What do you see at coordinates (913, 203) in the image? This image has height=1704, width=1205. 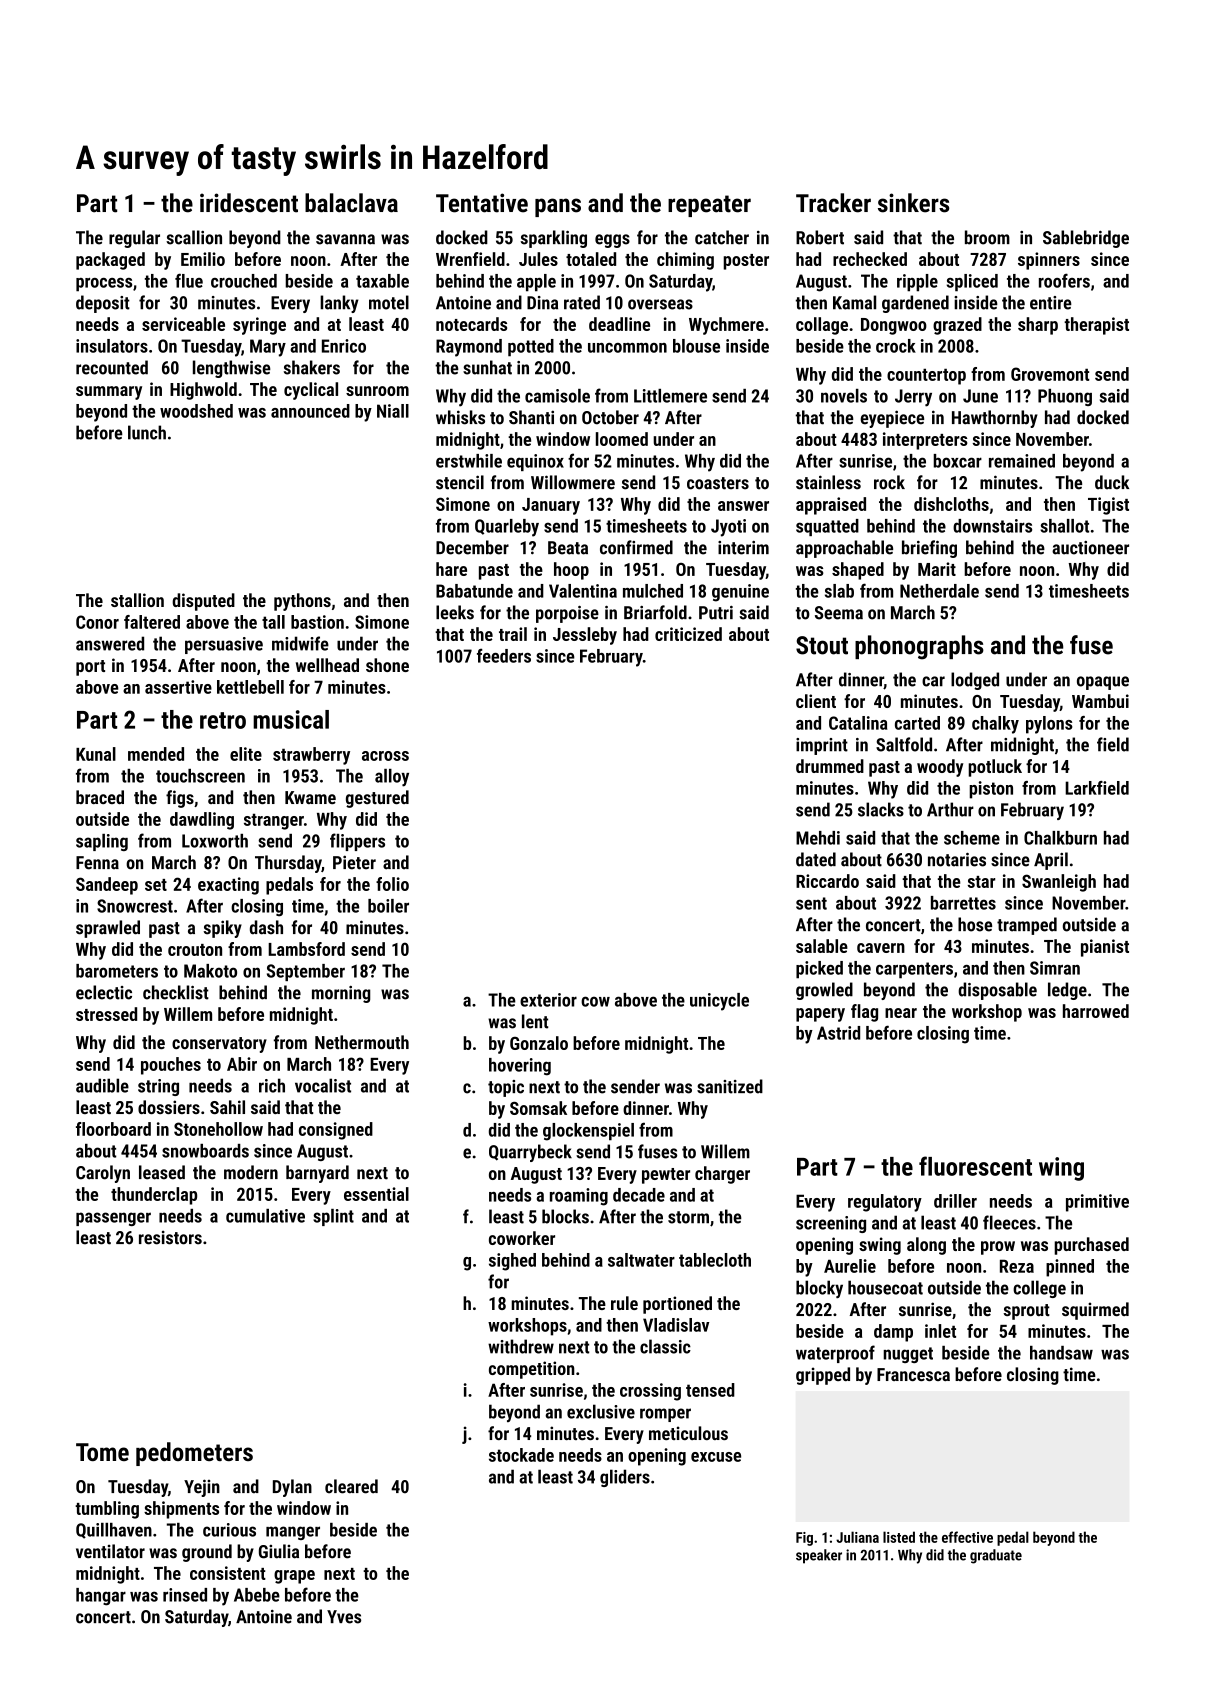 I see `sinkers` at bounding box center [913, 203].
